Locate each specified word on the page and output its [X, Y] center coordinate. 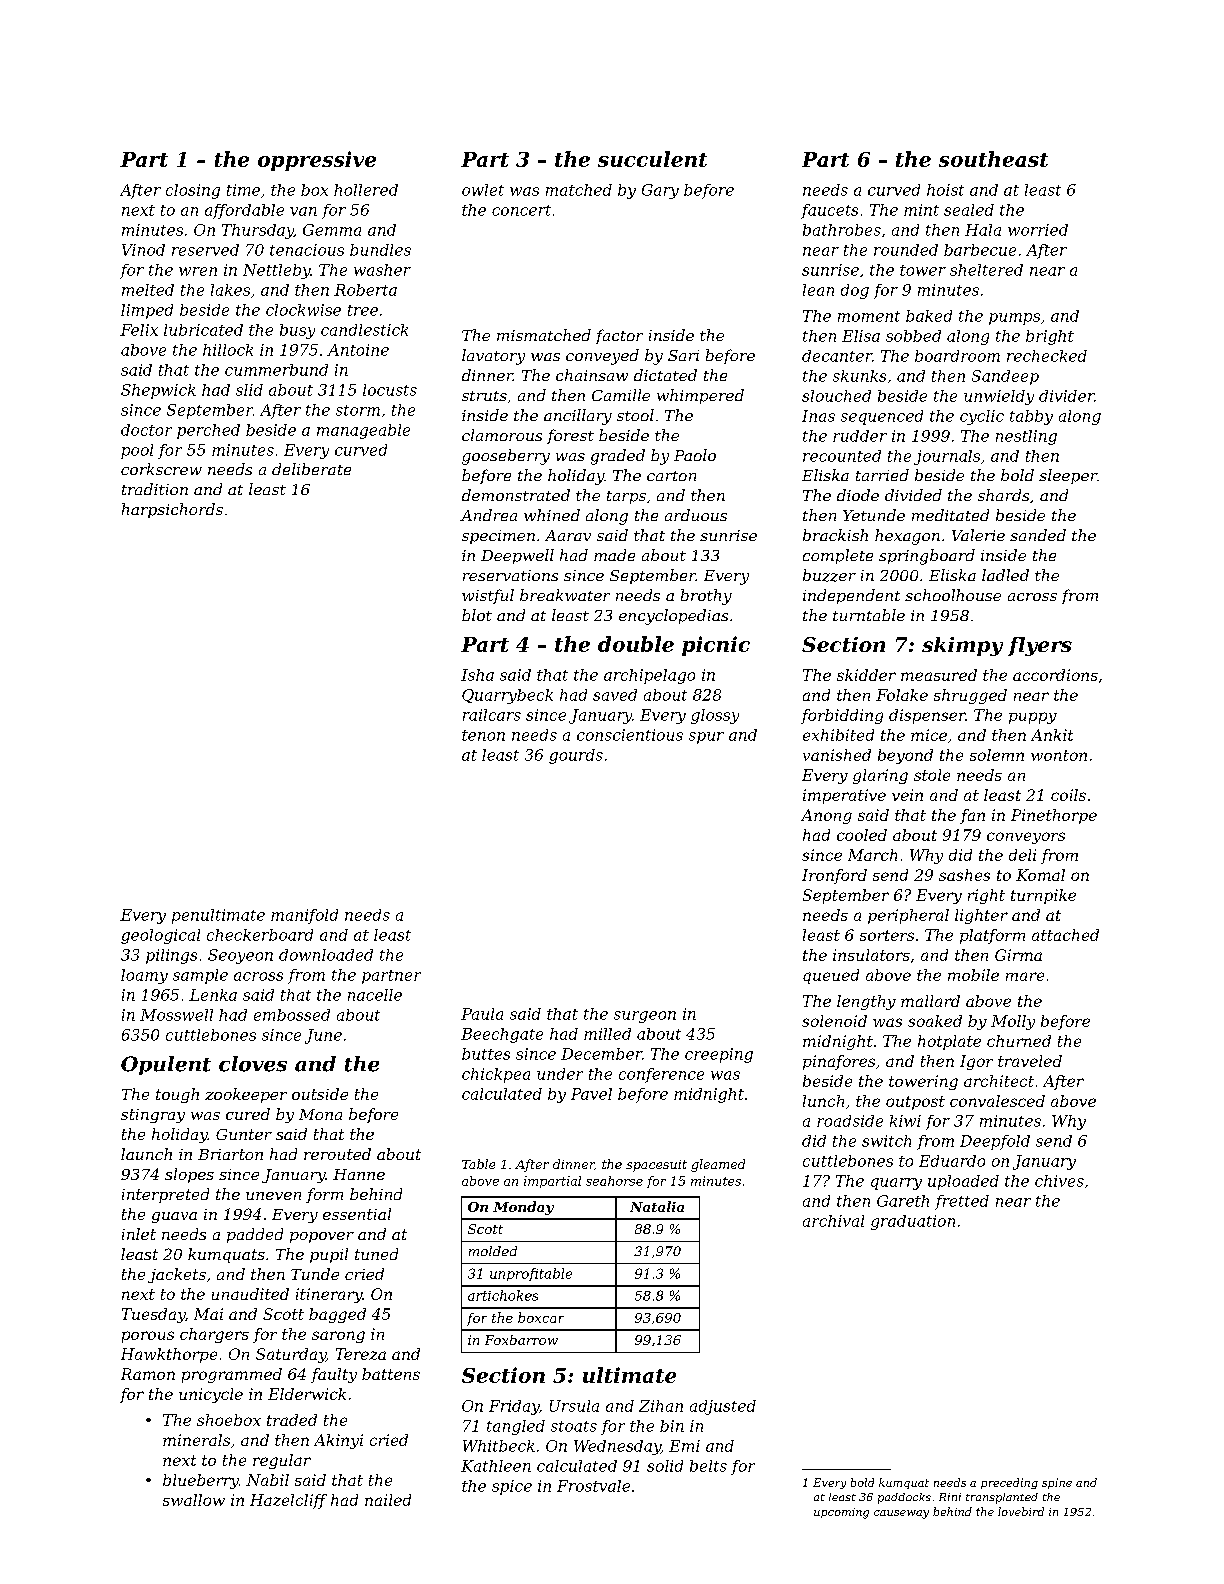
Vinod [143, 250]
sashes [964, 875]
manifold [304, 916]
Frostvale [593, 1486]
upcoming [841, 1513]
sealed [969, 210]
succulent [652, 159]
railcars [492, 715]
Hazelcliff [288, 1501]
